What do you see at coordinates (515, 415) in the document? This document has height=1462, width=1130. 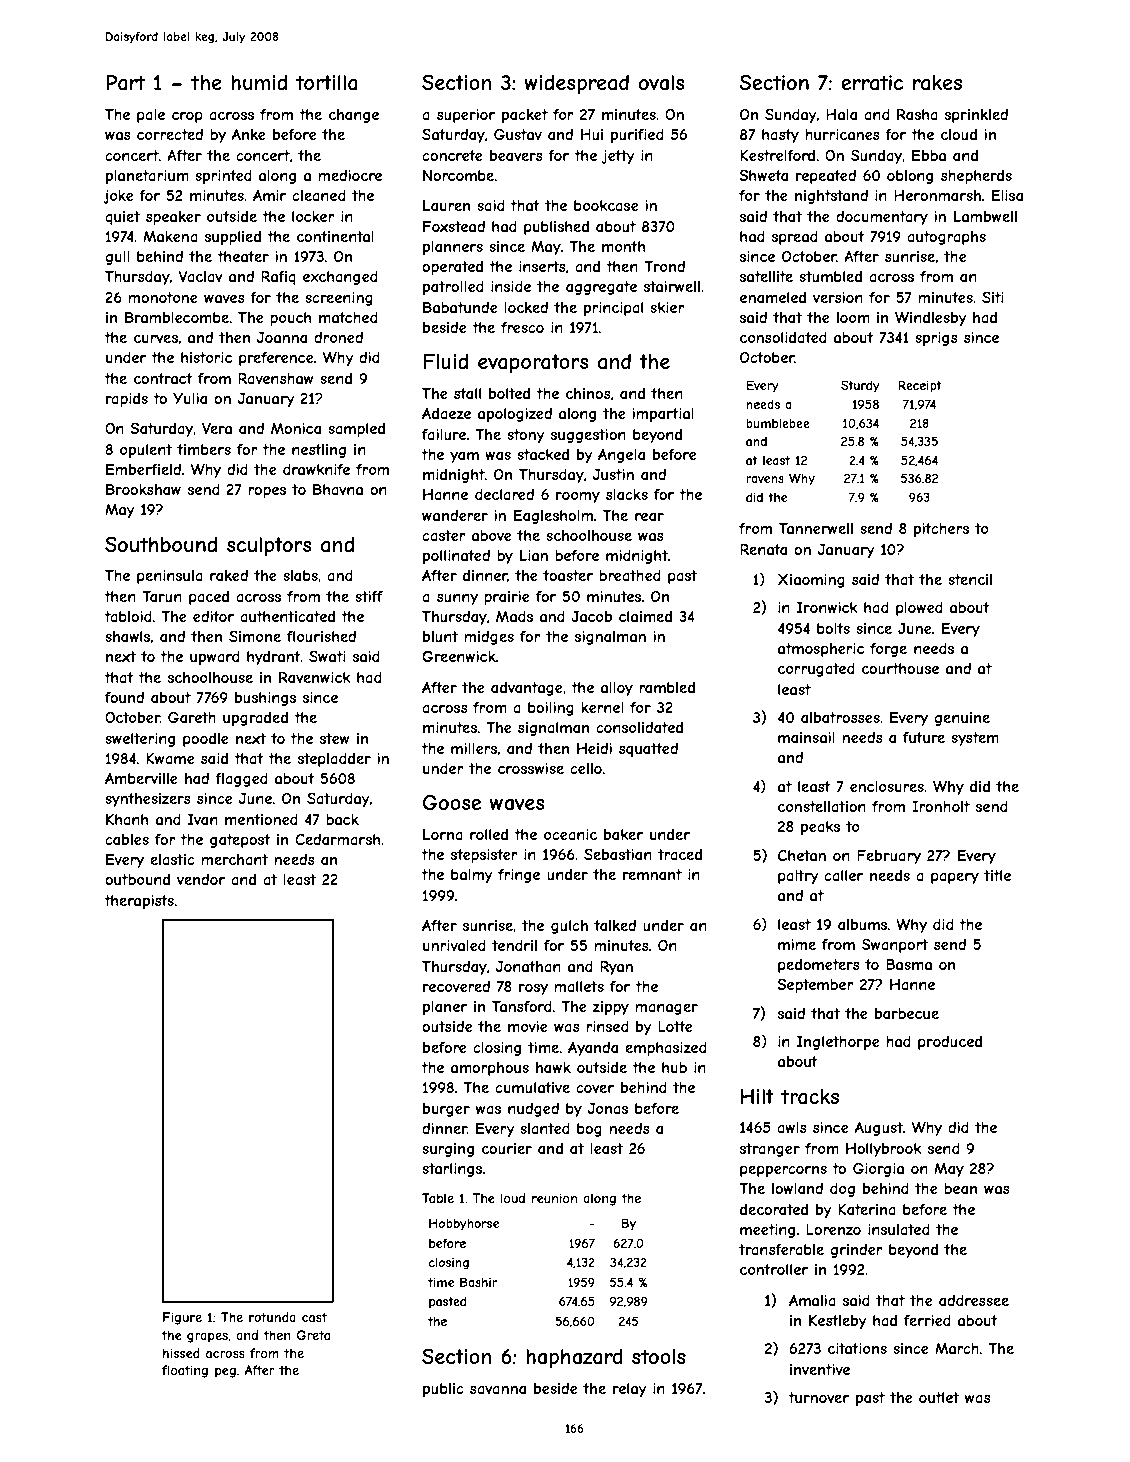 I see `apologized` at bounding box center [515, 415].
